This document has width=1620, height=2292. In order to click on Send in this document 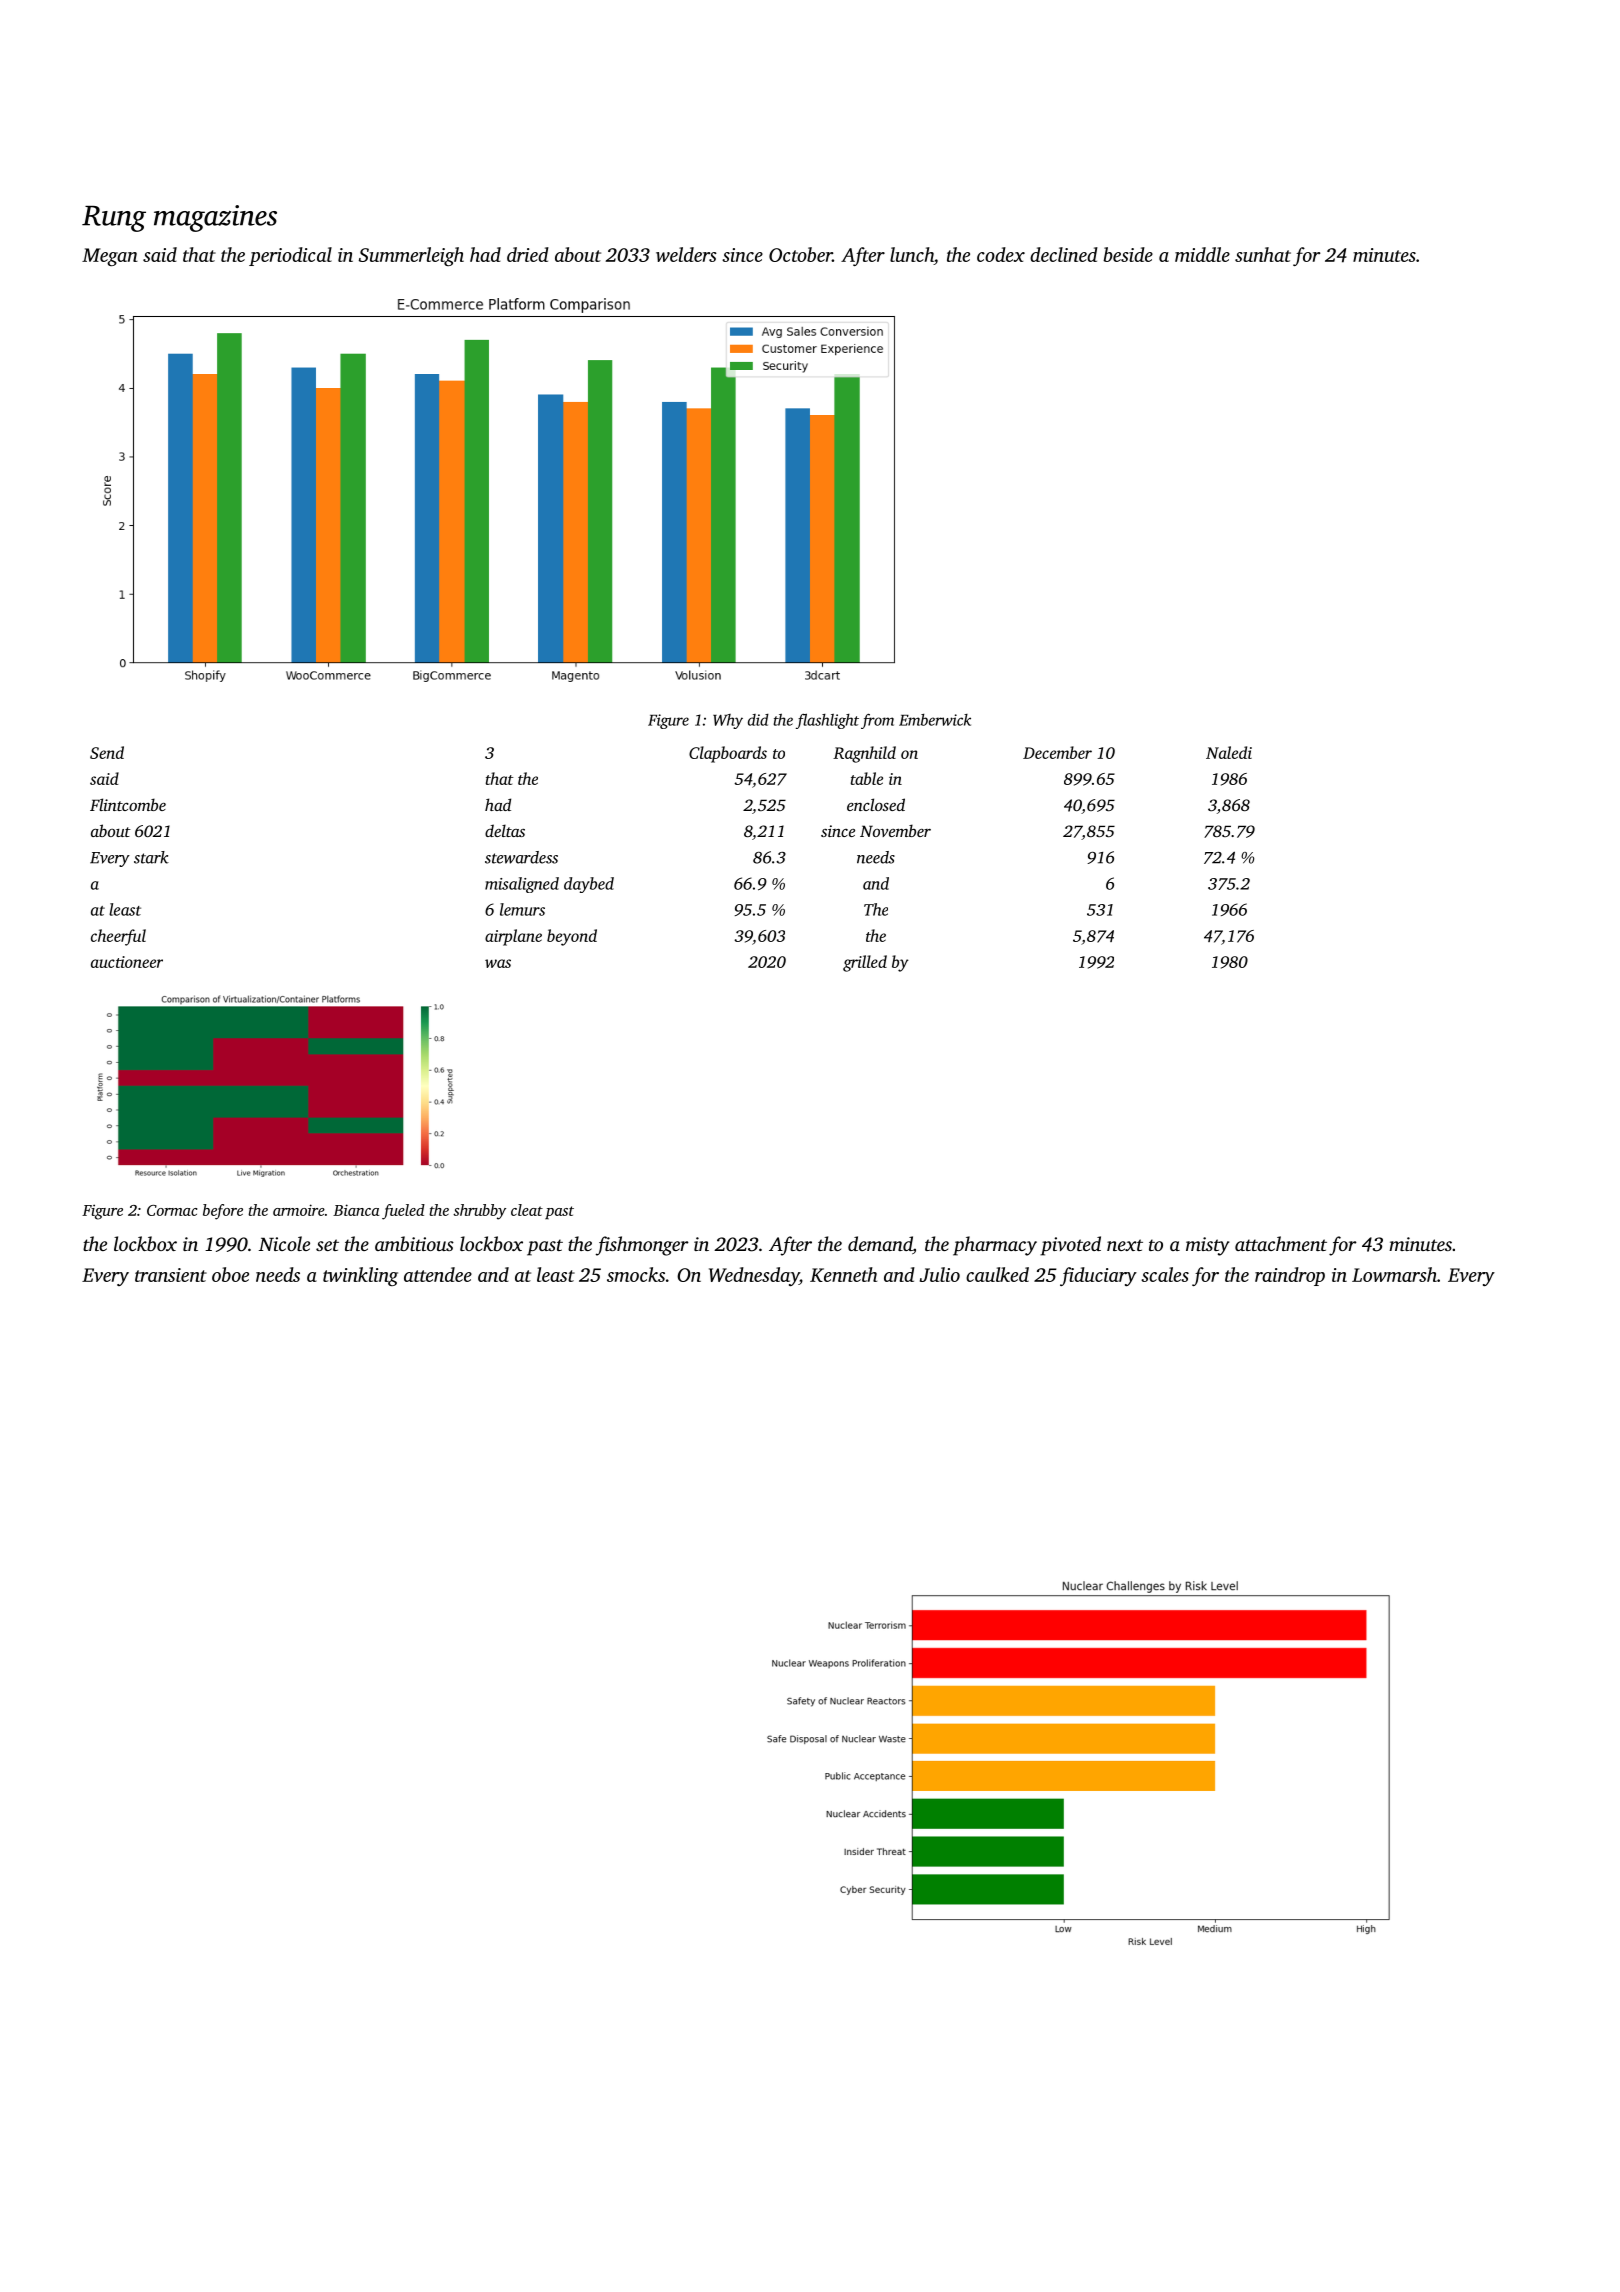, I will do `click(107, 752)`.
